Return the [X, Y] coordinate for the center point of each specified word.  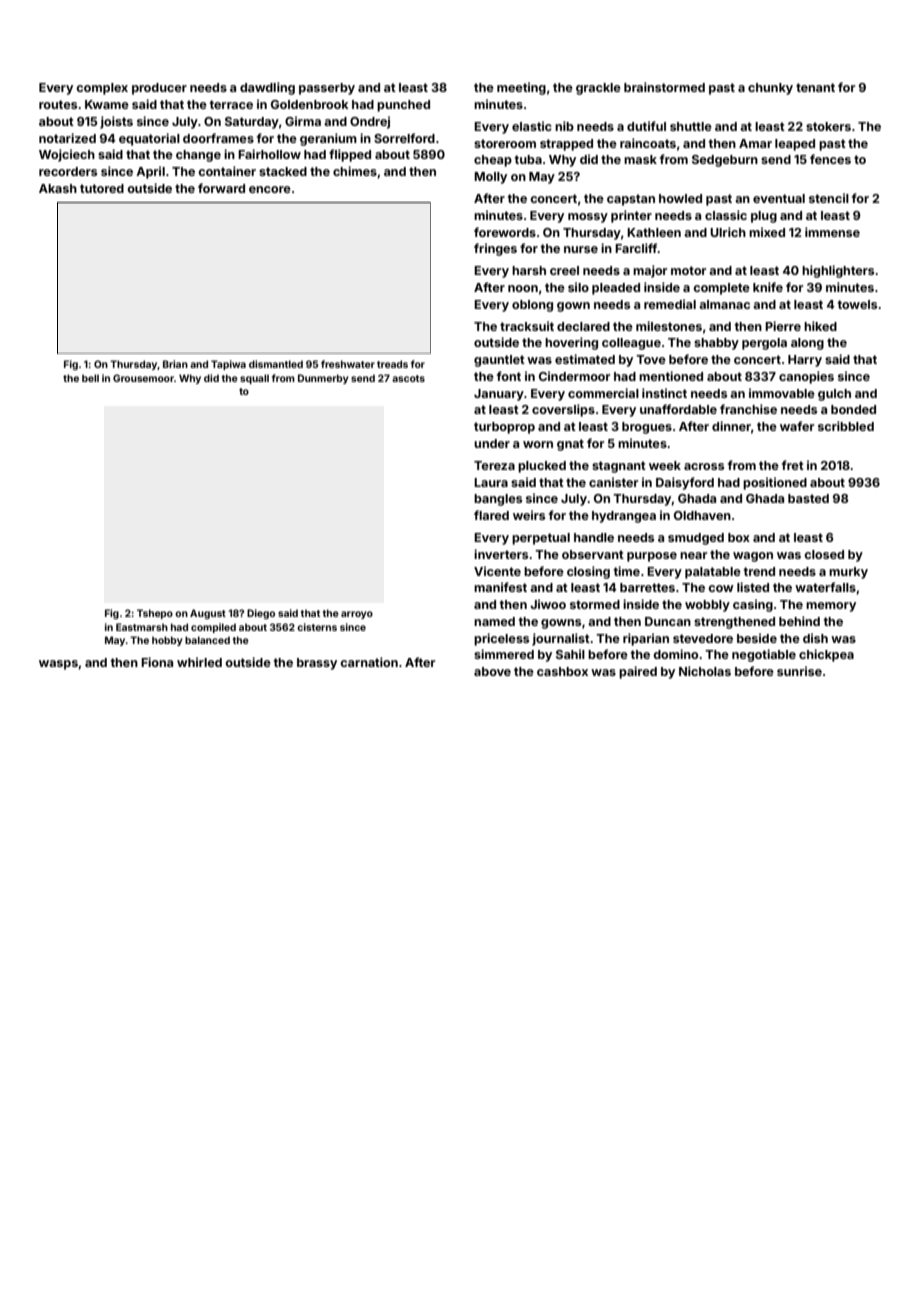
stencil [829, 198]
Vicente [497, 571]
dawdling [267, 88]
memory [831, 607]
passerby [327, 89]
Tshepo [155, 614]
